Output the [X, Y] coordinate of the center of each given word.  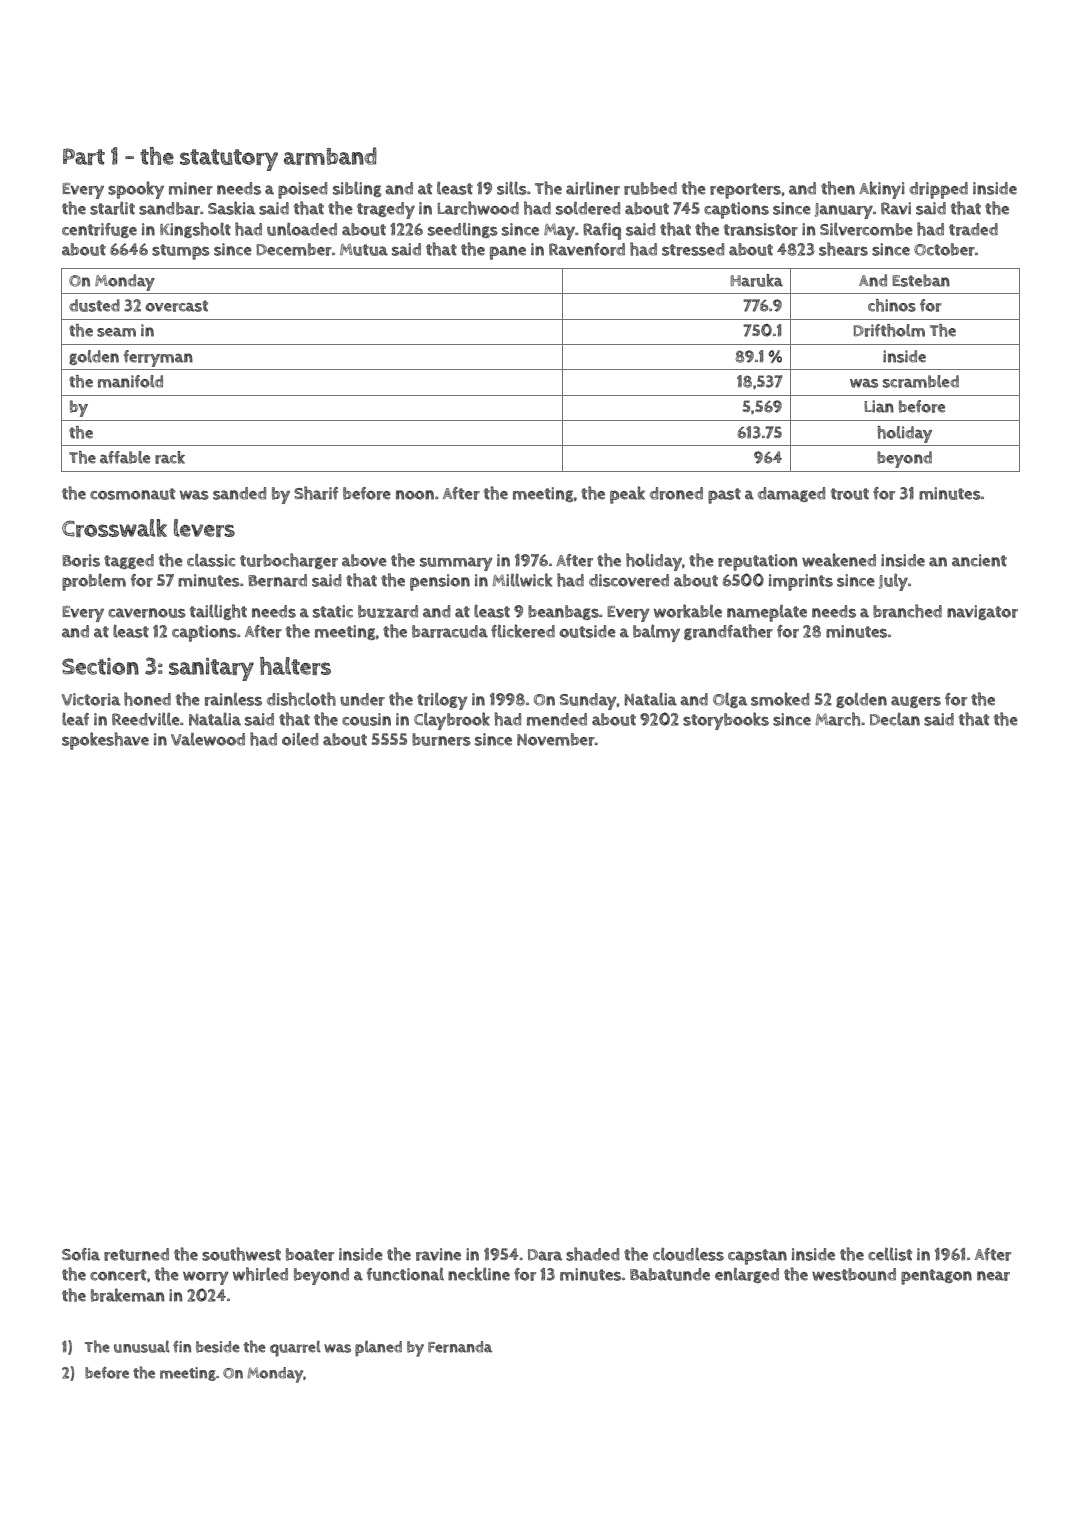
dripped [938, 190]
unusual [142, 1347]
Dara [545, 1255]
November [556, 739]
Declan [895, 719]
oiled [300, 739]
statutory [229, 160]
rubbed [650, 188]
